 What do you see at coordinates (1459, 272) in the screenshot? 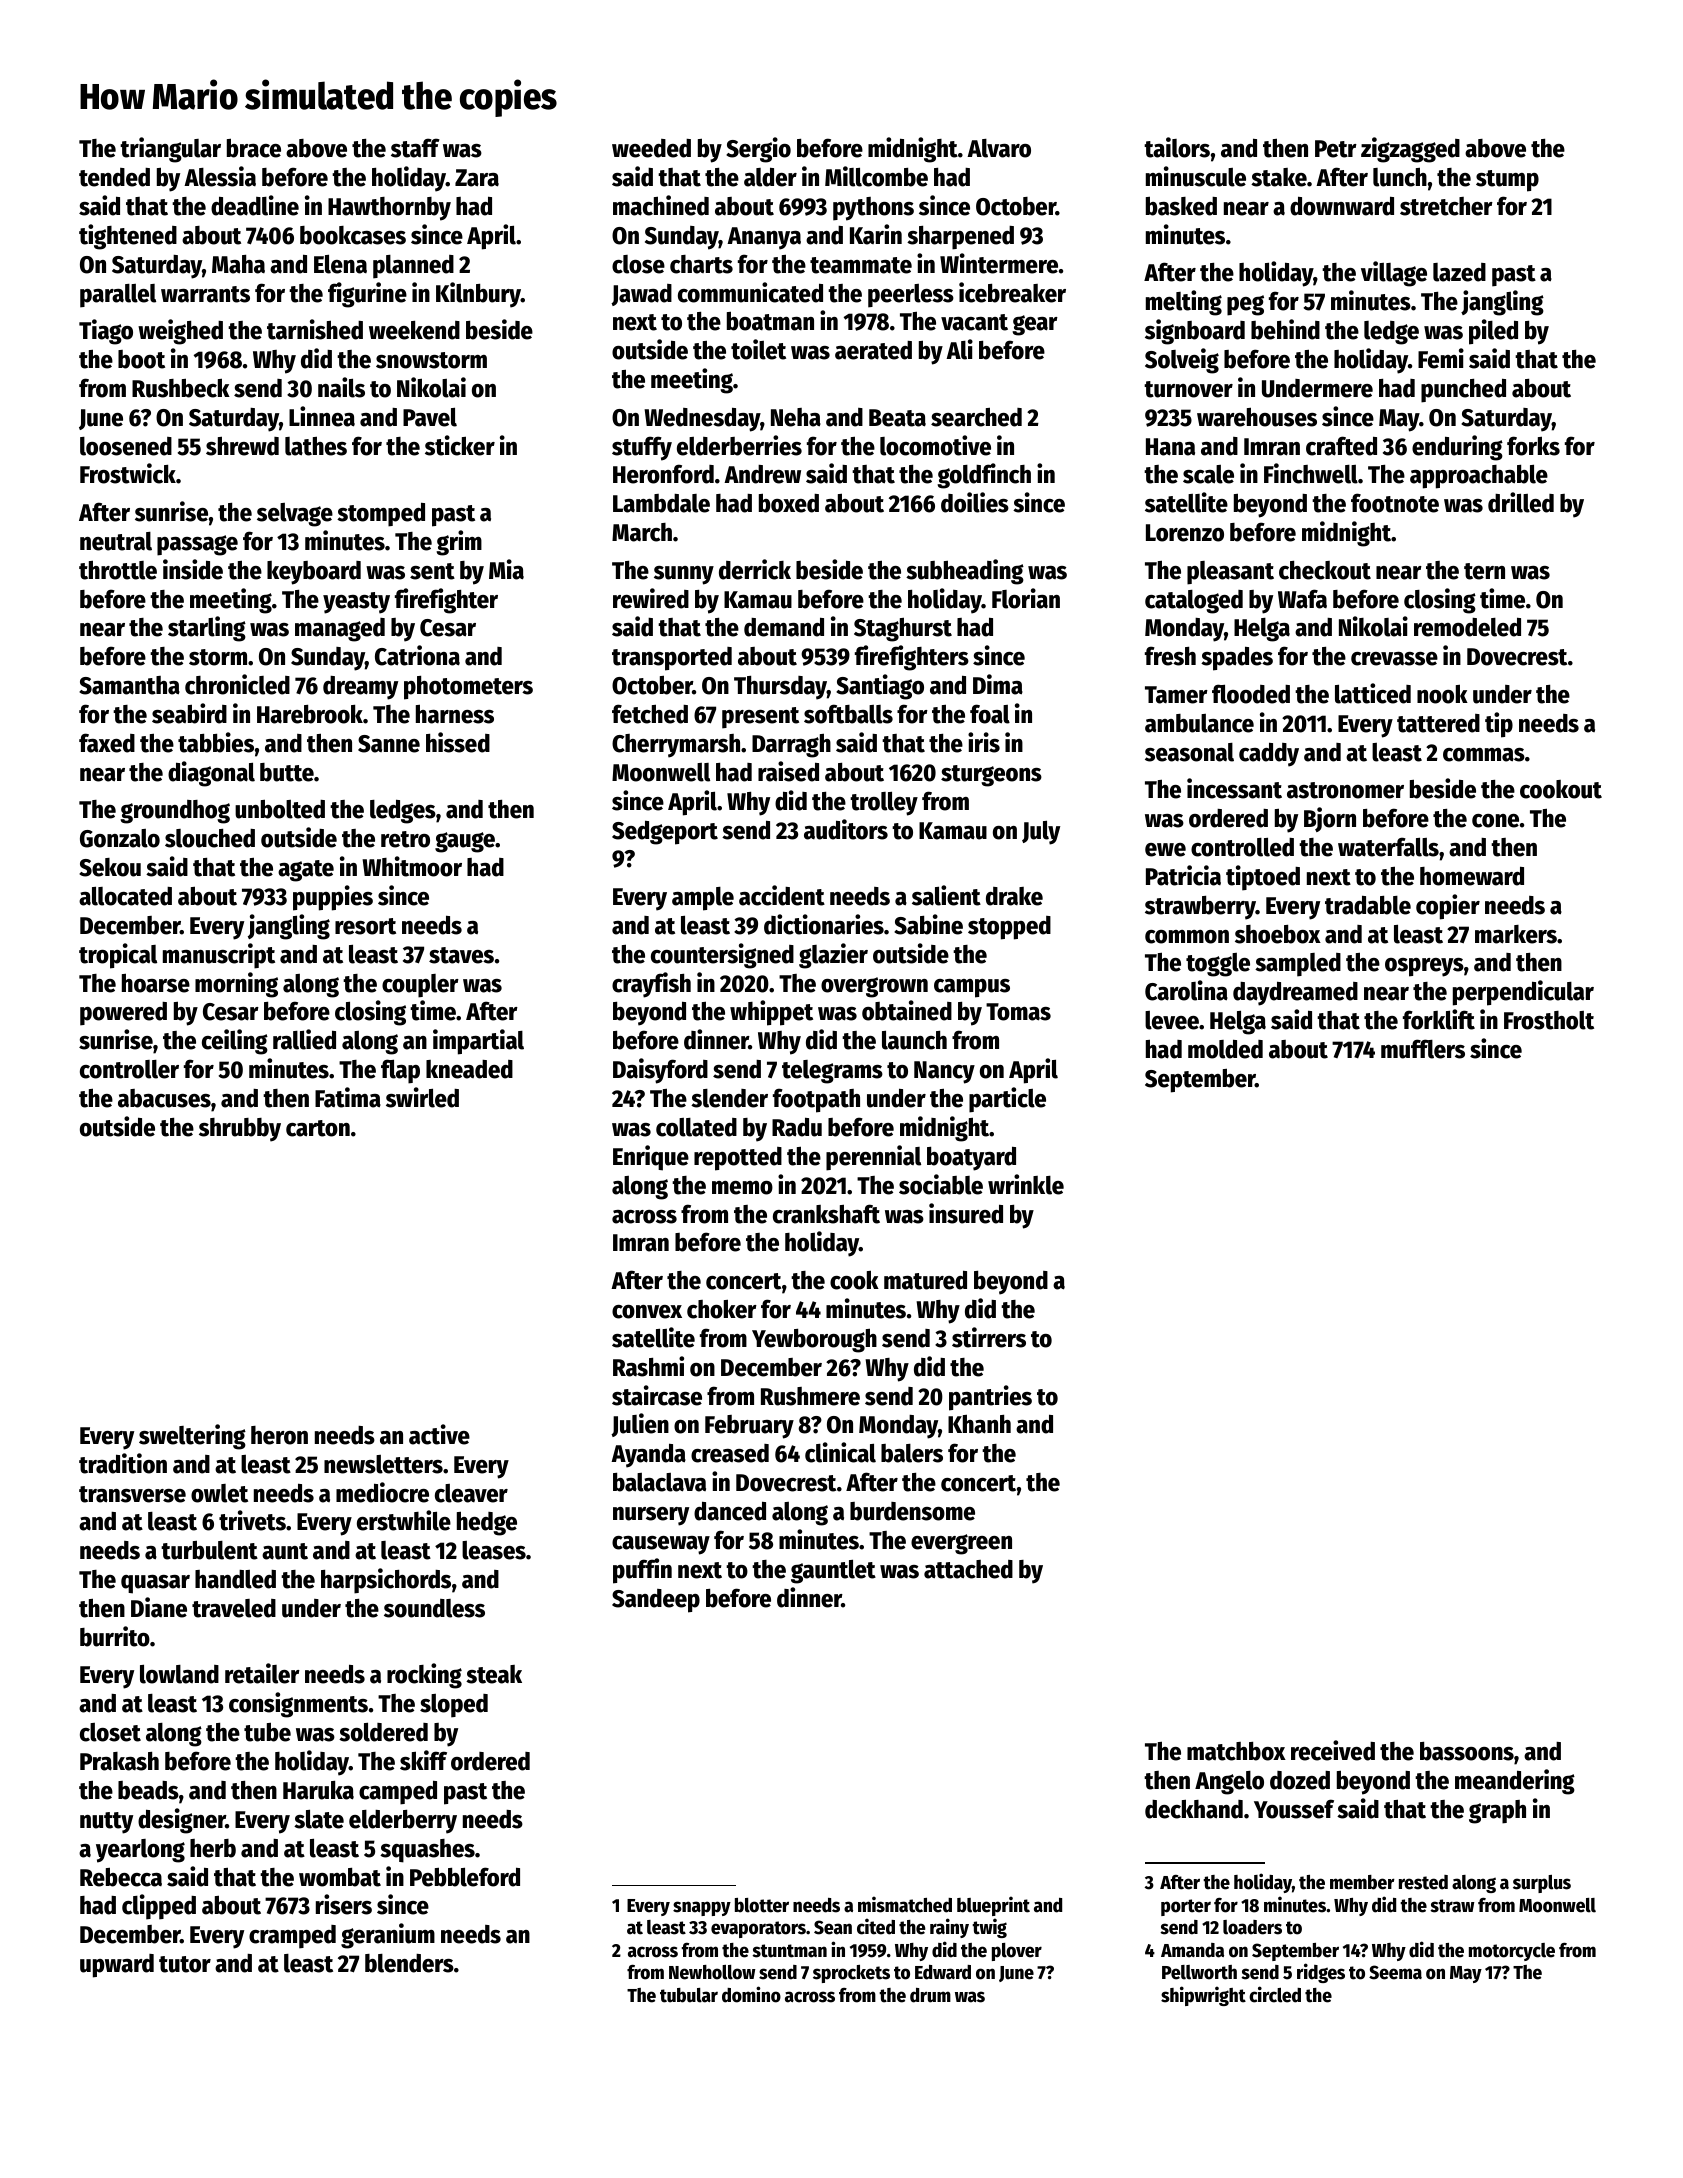
I see `lazed` at bounding box center [1459, 272].
